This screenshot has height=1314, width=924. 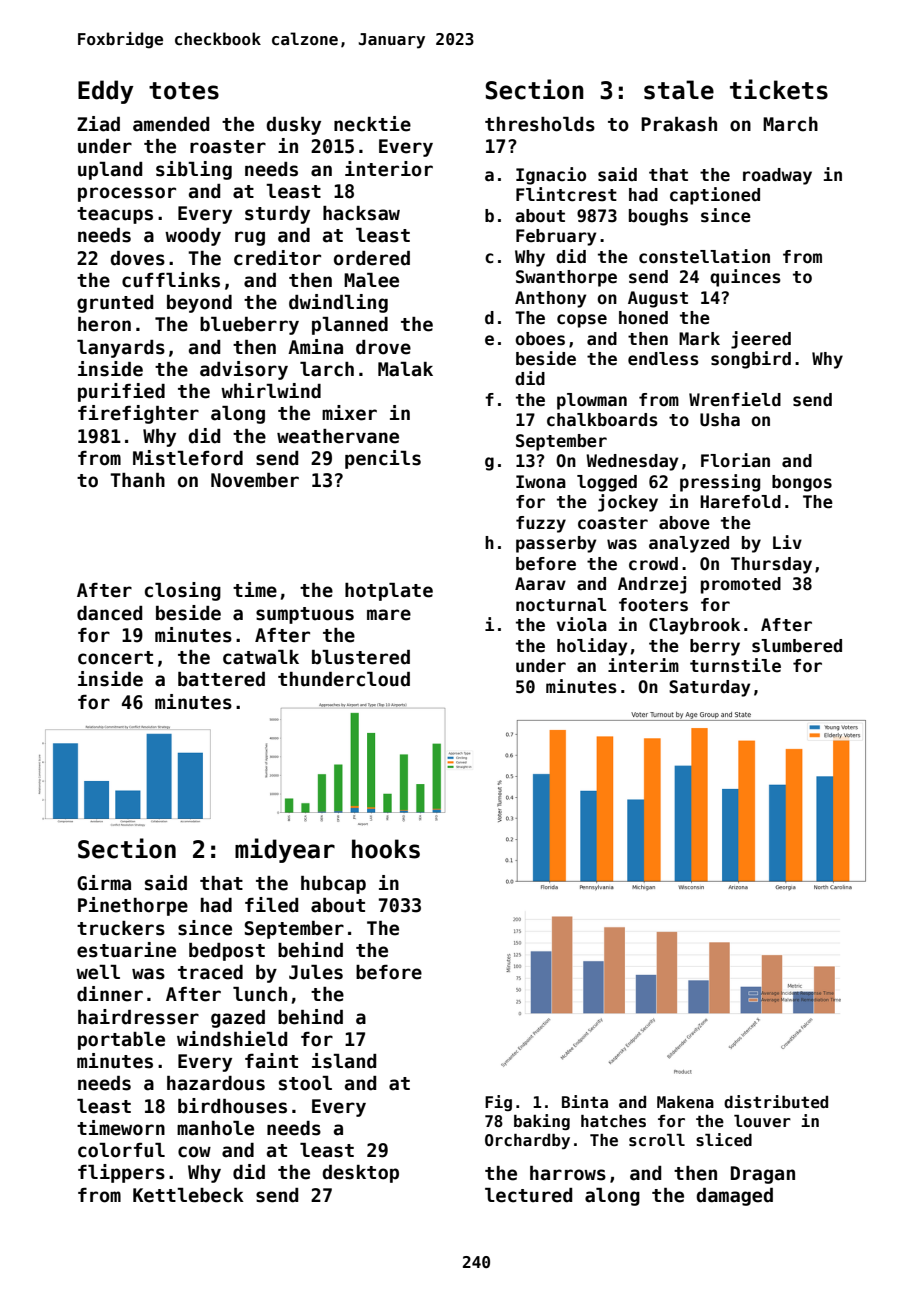 I want to click on colorful, so click(x=121, y=1150).
